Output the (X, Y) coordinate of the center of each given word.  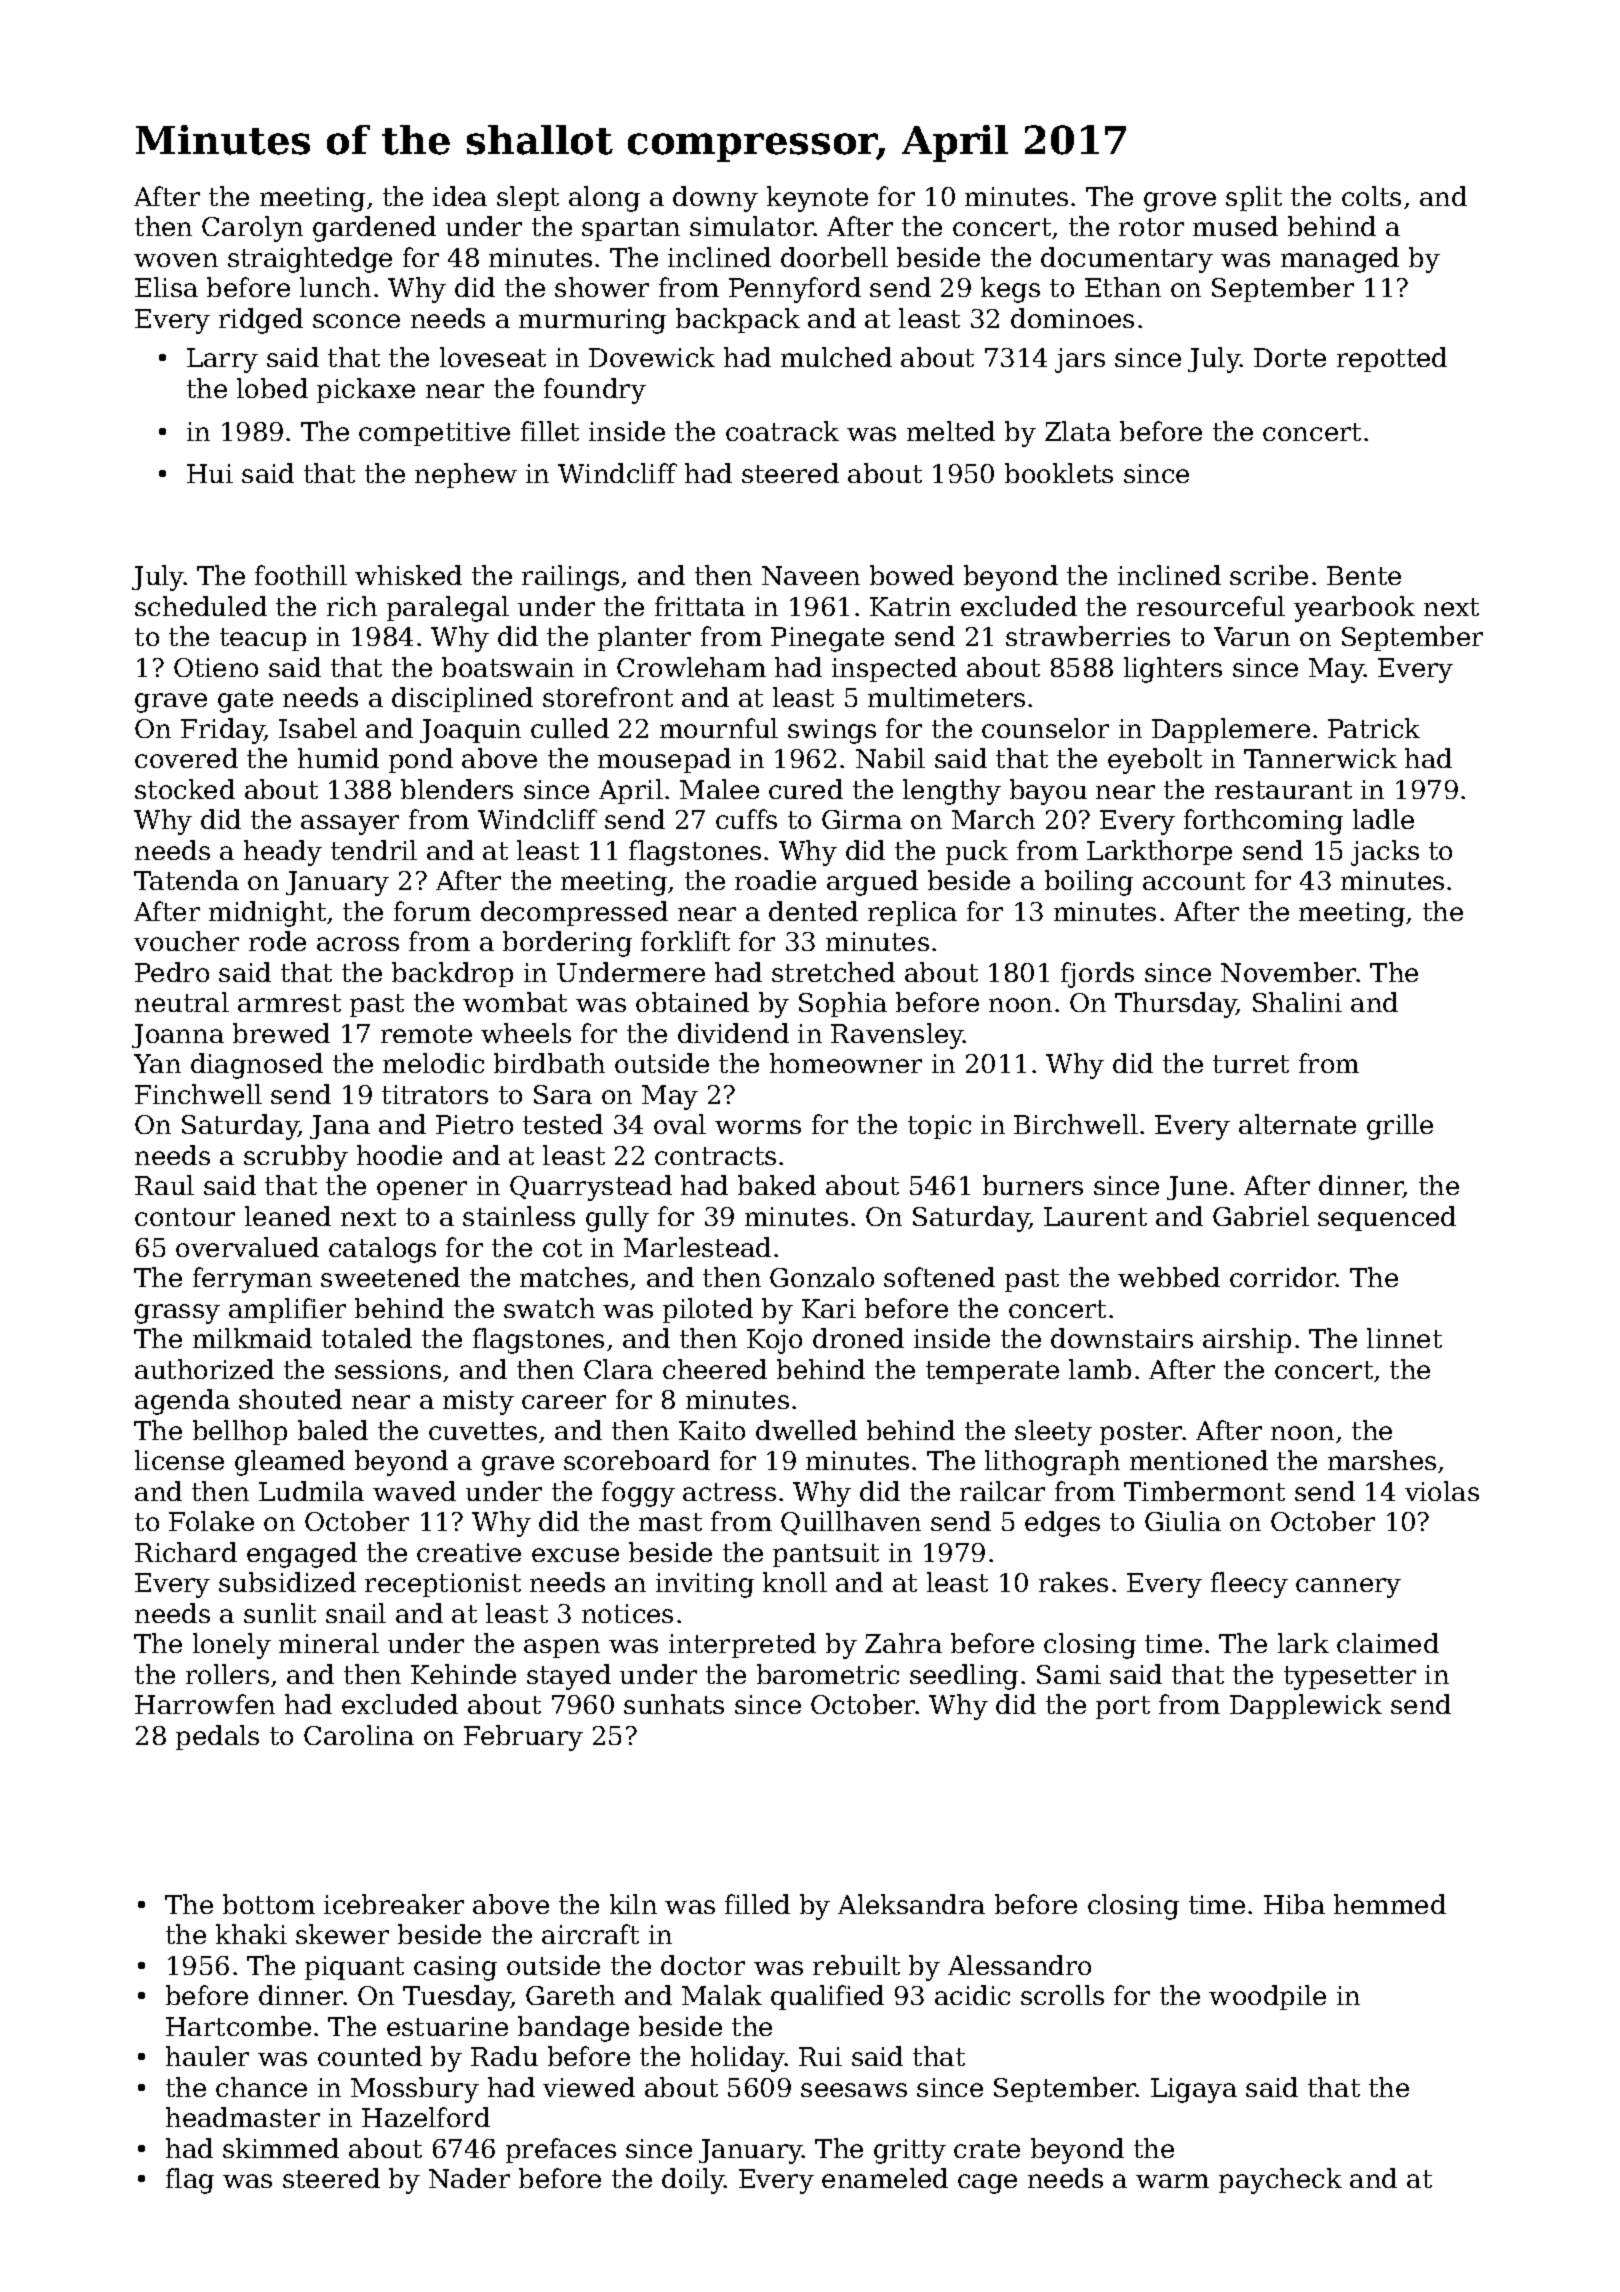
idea (460, 196)
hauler (207, 2056)
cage (987, 2184)
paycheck (1280, 2181)
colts (1371, 196)
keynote (817, 199)
